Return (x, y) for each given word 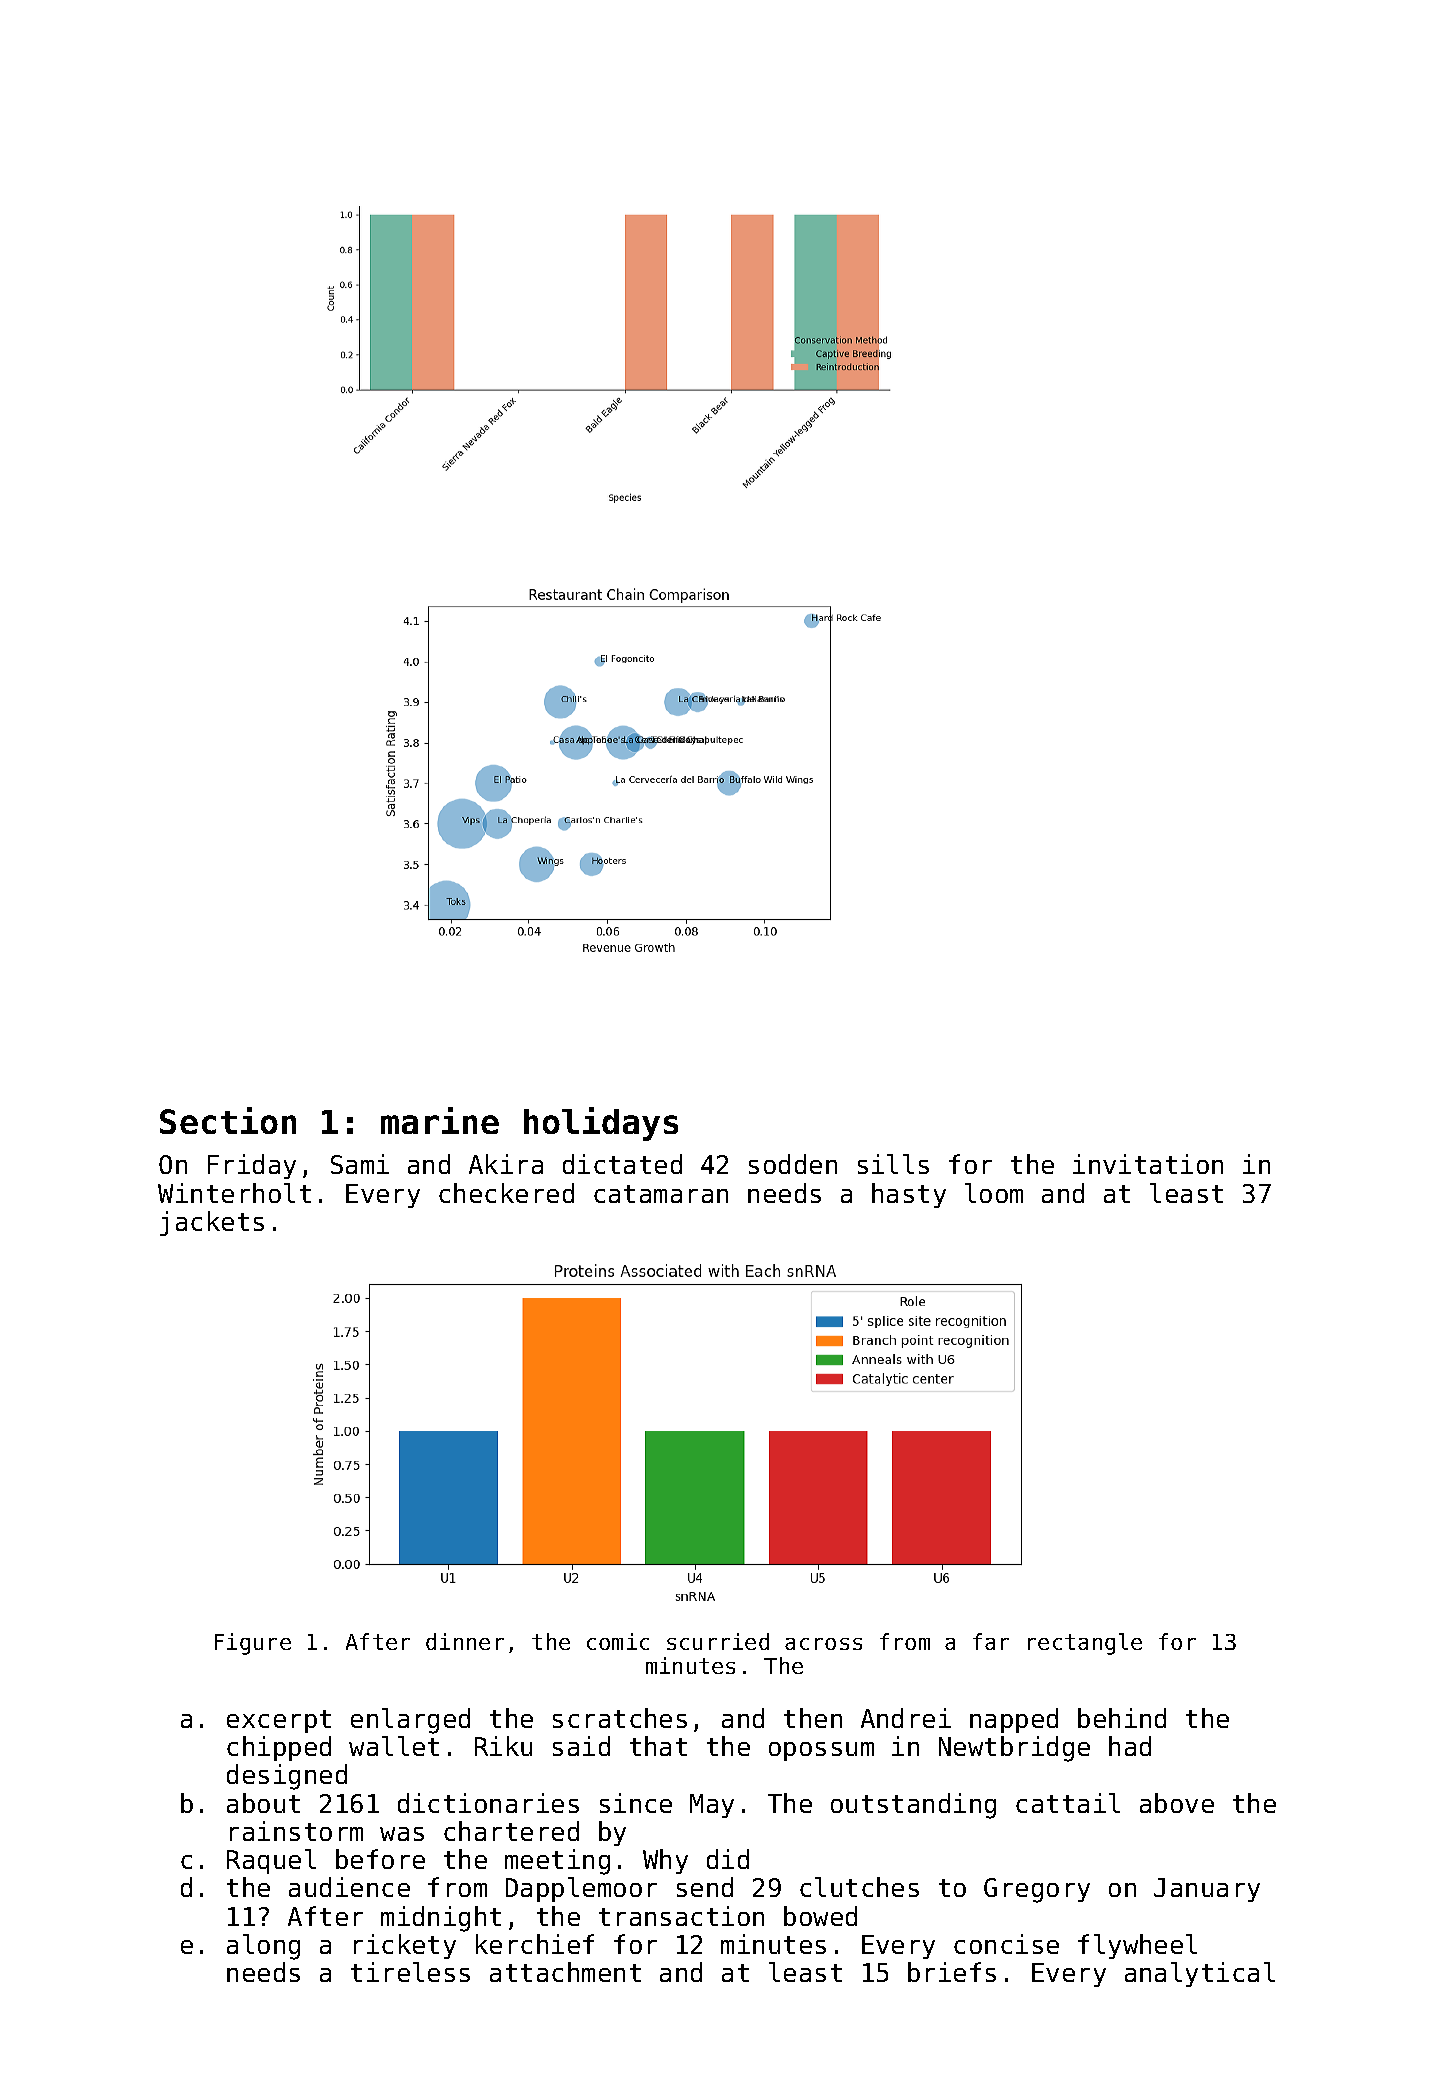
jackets (212, 1223)
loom (994, 1193)
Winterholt (234, 1193)
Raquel (271, 1861)
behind (1122, 1718)
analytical (1200, 1974)
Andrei (906, 1718)
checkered (506, 1193)
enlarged (410, 1721)
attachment (565, 1972)
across (823, 1644)
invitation (1148, 1164)
